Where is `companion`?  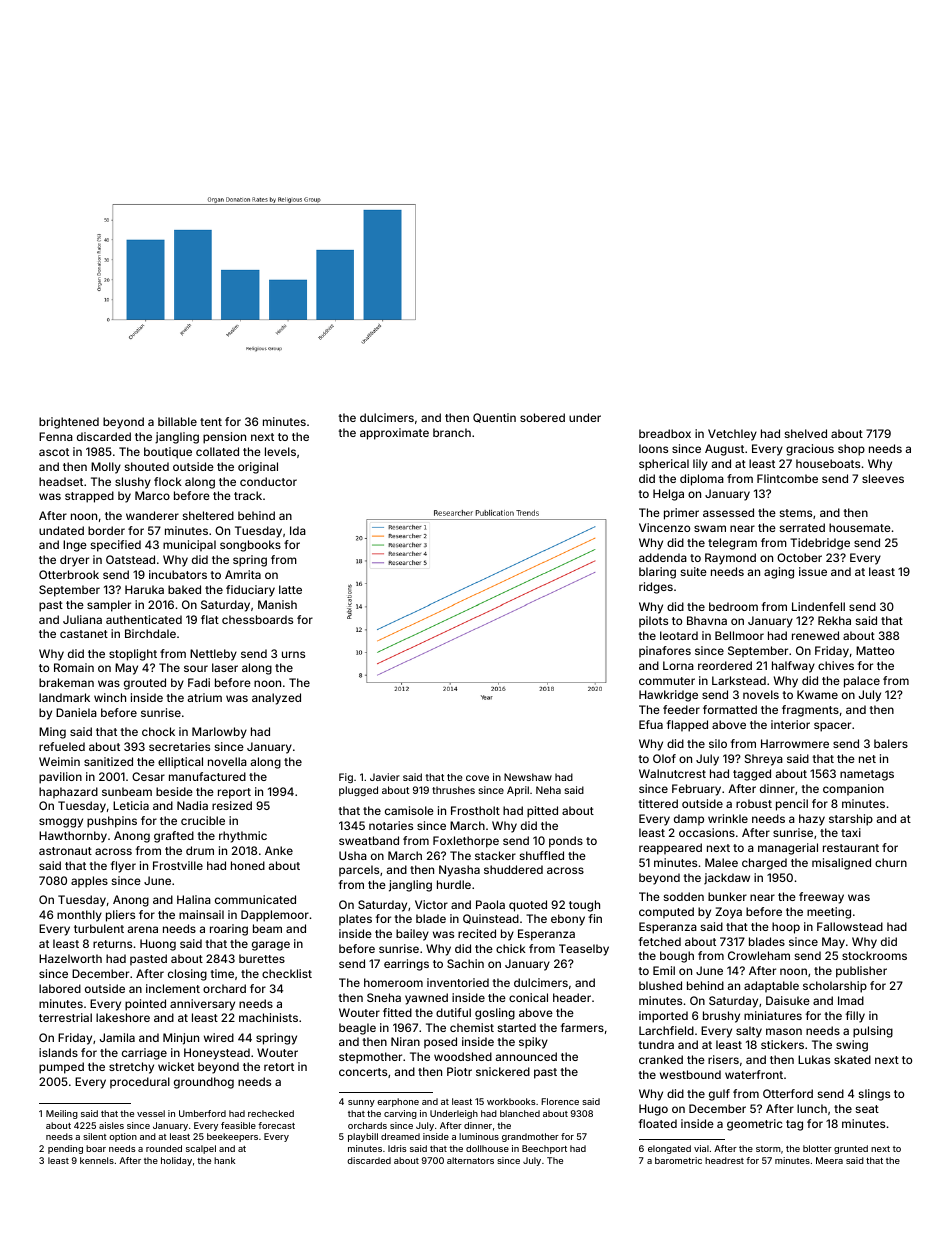 companion is located at coordinates (853, 790).
